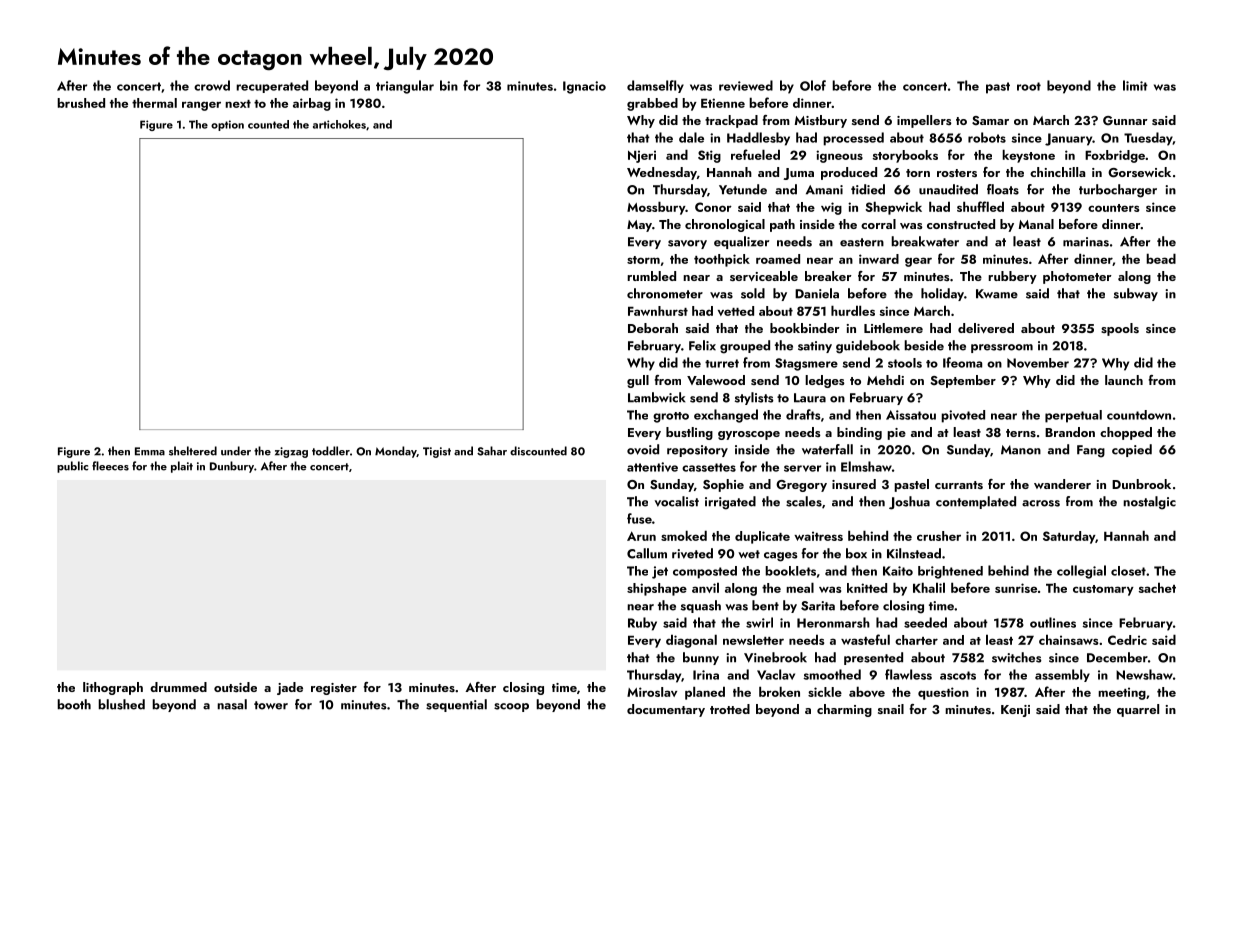  I want to click on gull, so click(638, 381).
